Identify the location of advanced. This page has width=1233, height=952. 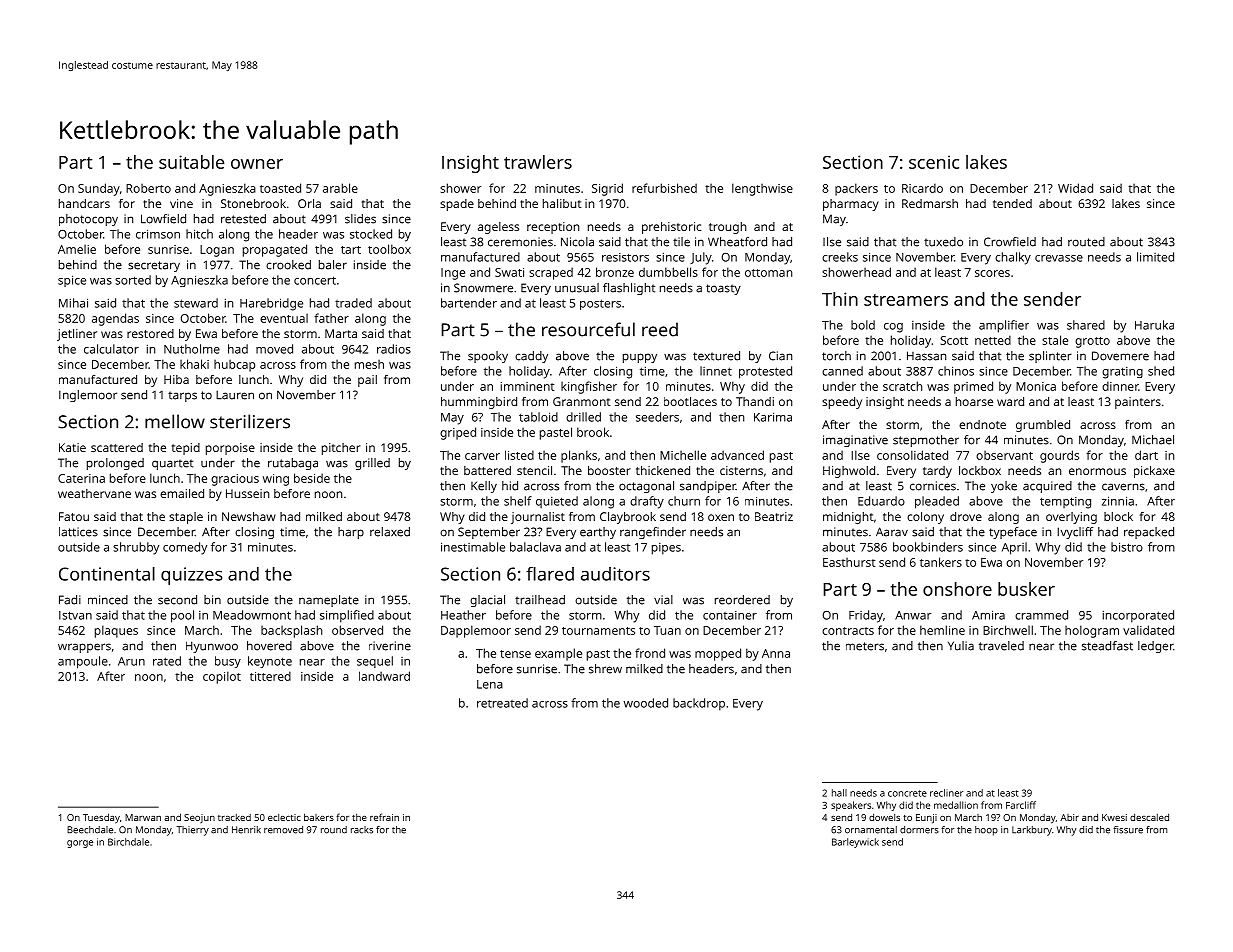
(737, 455).
